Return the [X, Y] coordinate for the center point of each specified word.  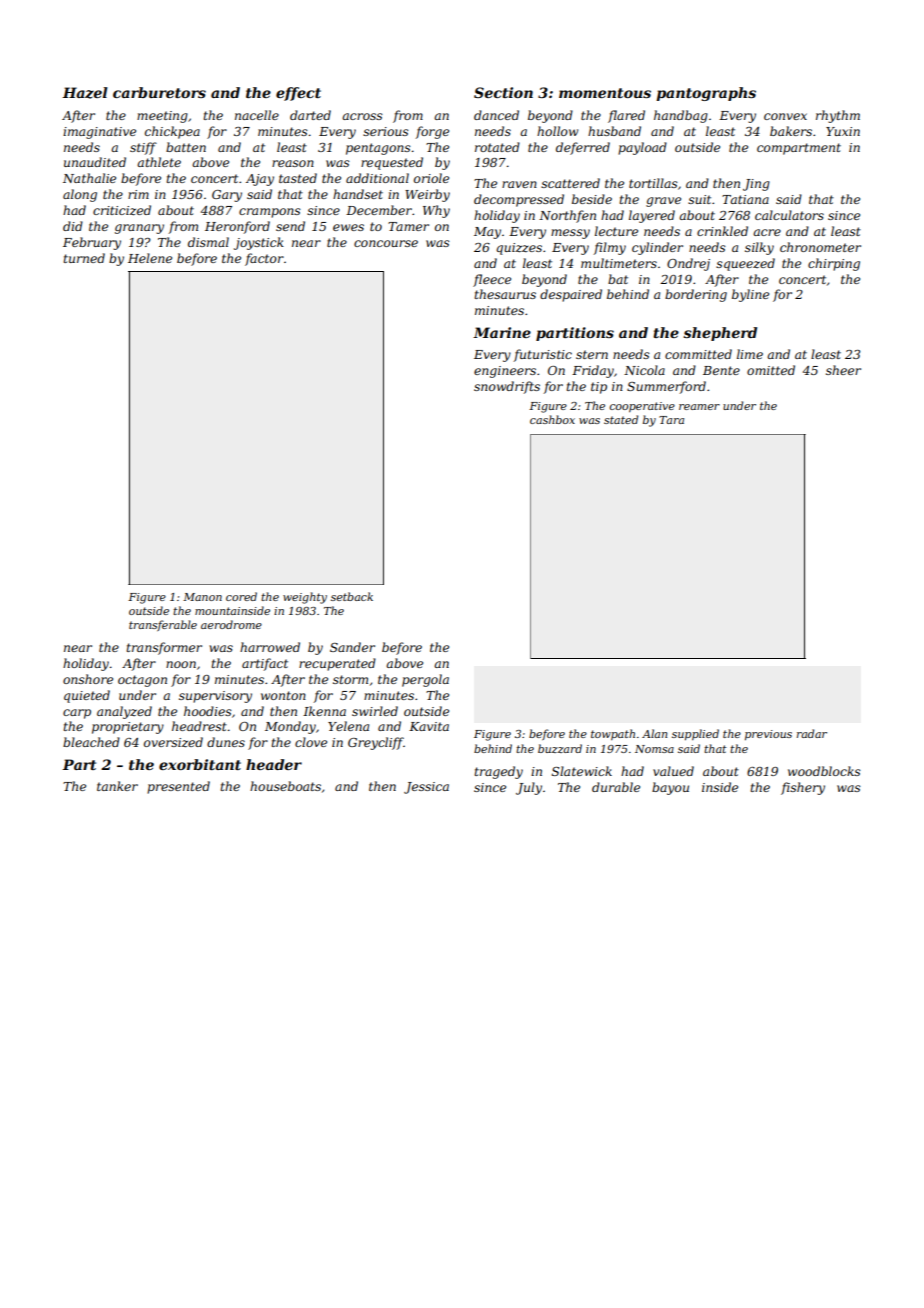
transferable [163, 625]
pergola [425, 680]
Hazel [85, 93]
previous [768, 735]
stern [592, 354]
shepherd [720, 334]
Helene [150, 258]
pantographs [706, 94]
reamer [699, 407]
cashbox [552, 419]
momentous [605, 93]
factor [264, 259]
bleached [91, 742]
